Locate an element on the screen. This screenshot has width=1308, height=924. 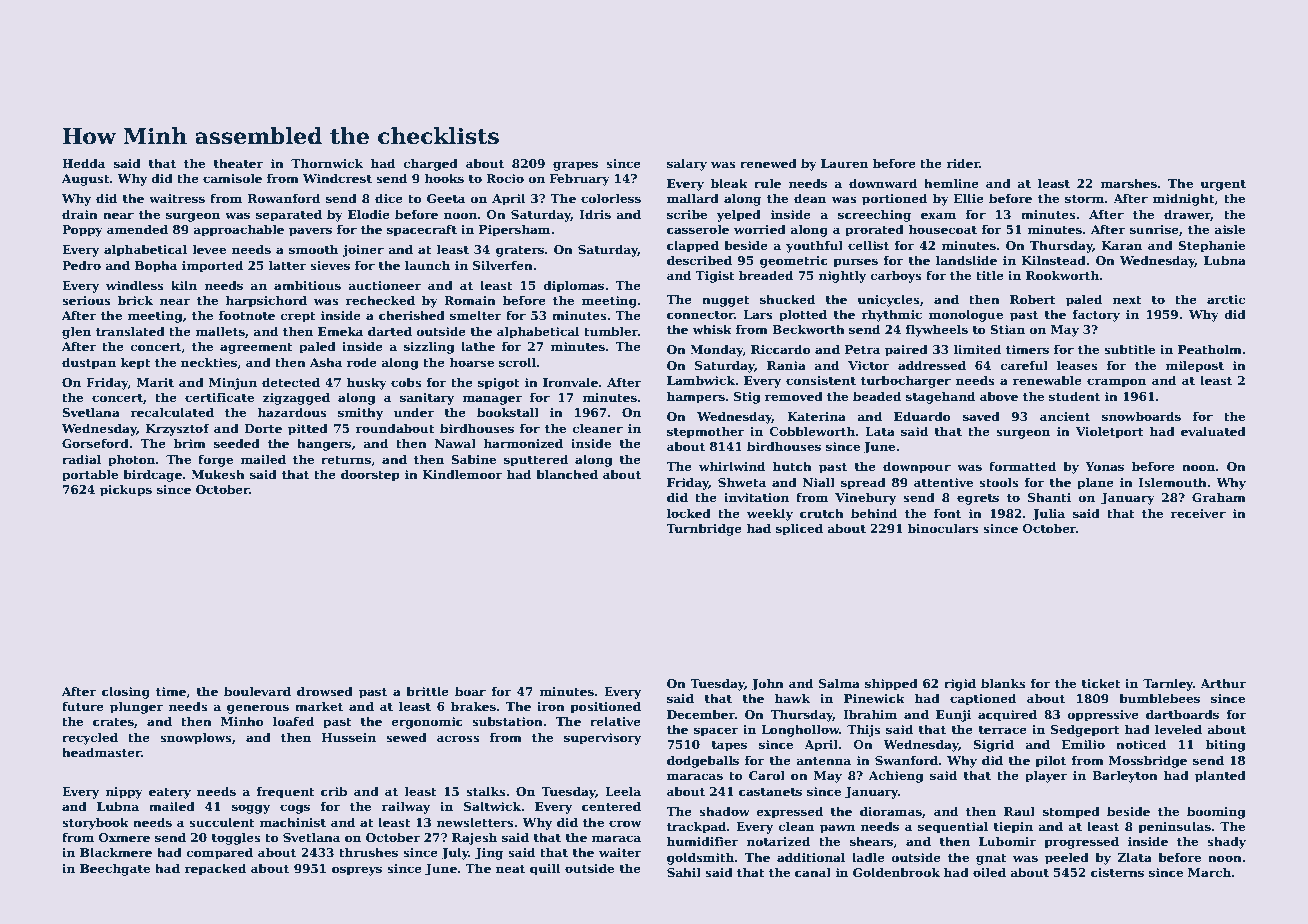
loafed is located at coordinates (293, 721).
